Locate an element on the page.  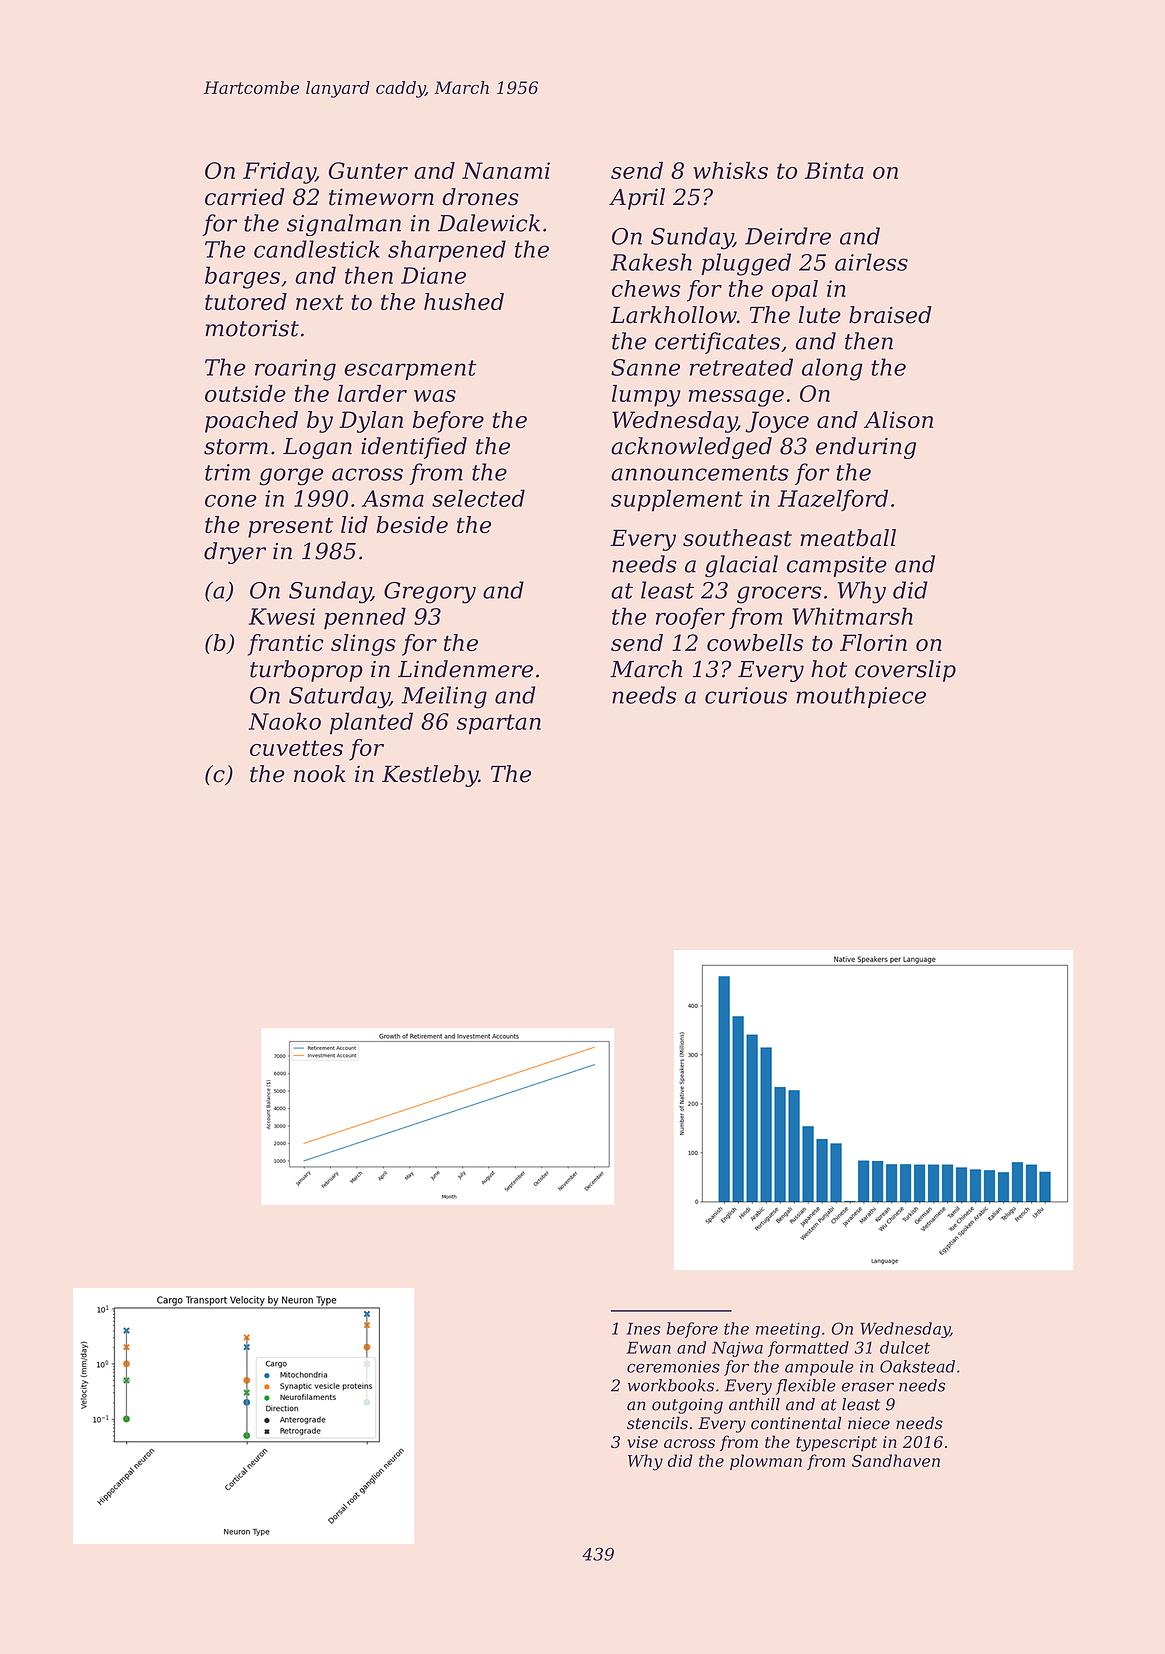
Binta is located at coordinates (834, 170).
